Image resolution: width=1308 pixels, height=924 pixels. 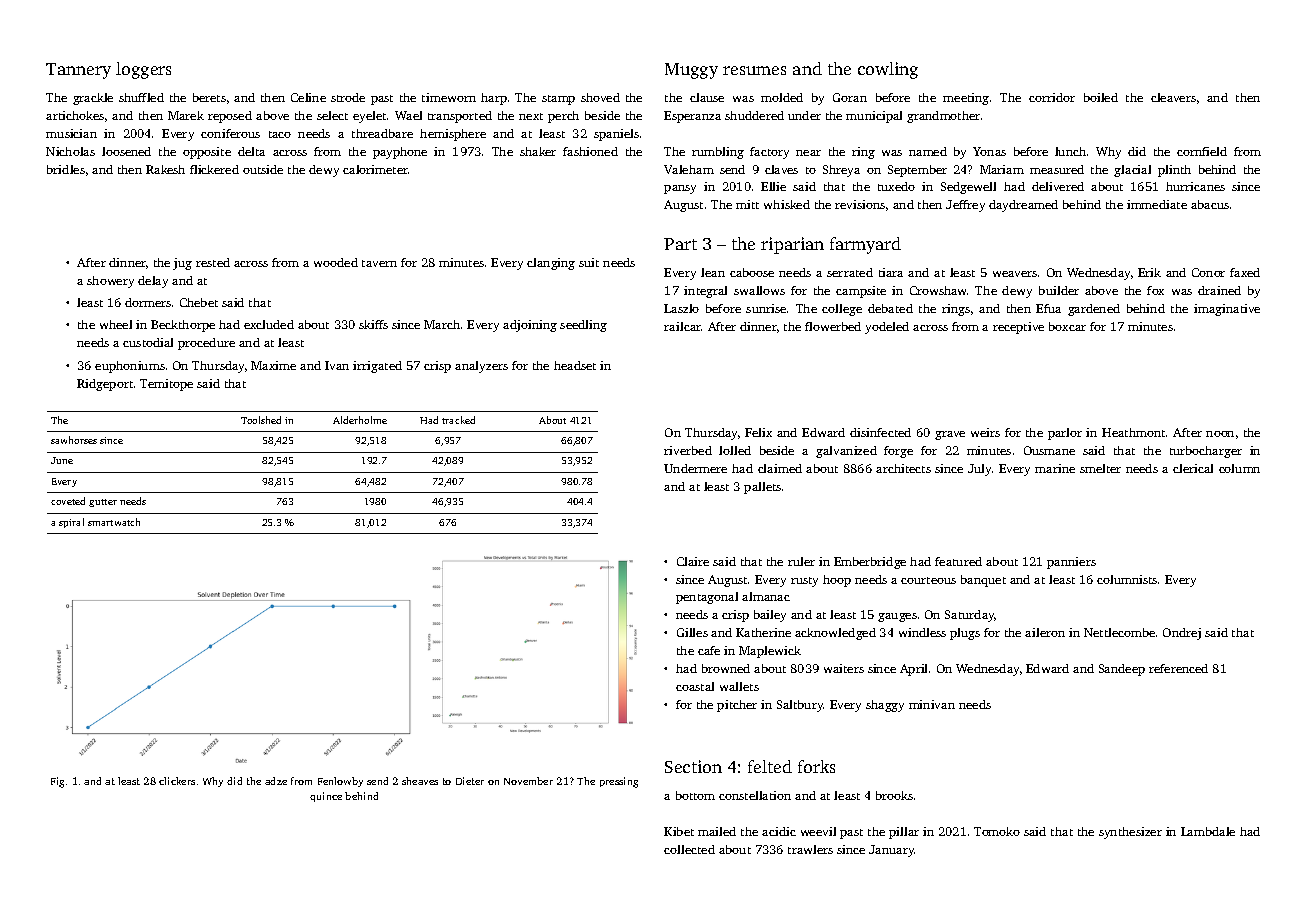 What do you see at coordinates (530, 326) in the image?
I see `adjoining` at bounding box center [530, 326].
